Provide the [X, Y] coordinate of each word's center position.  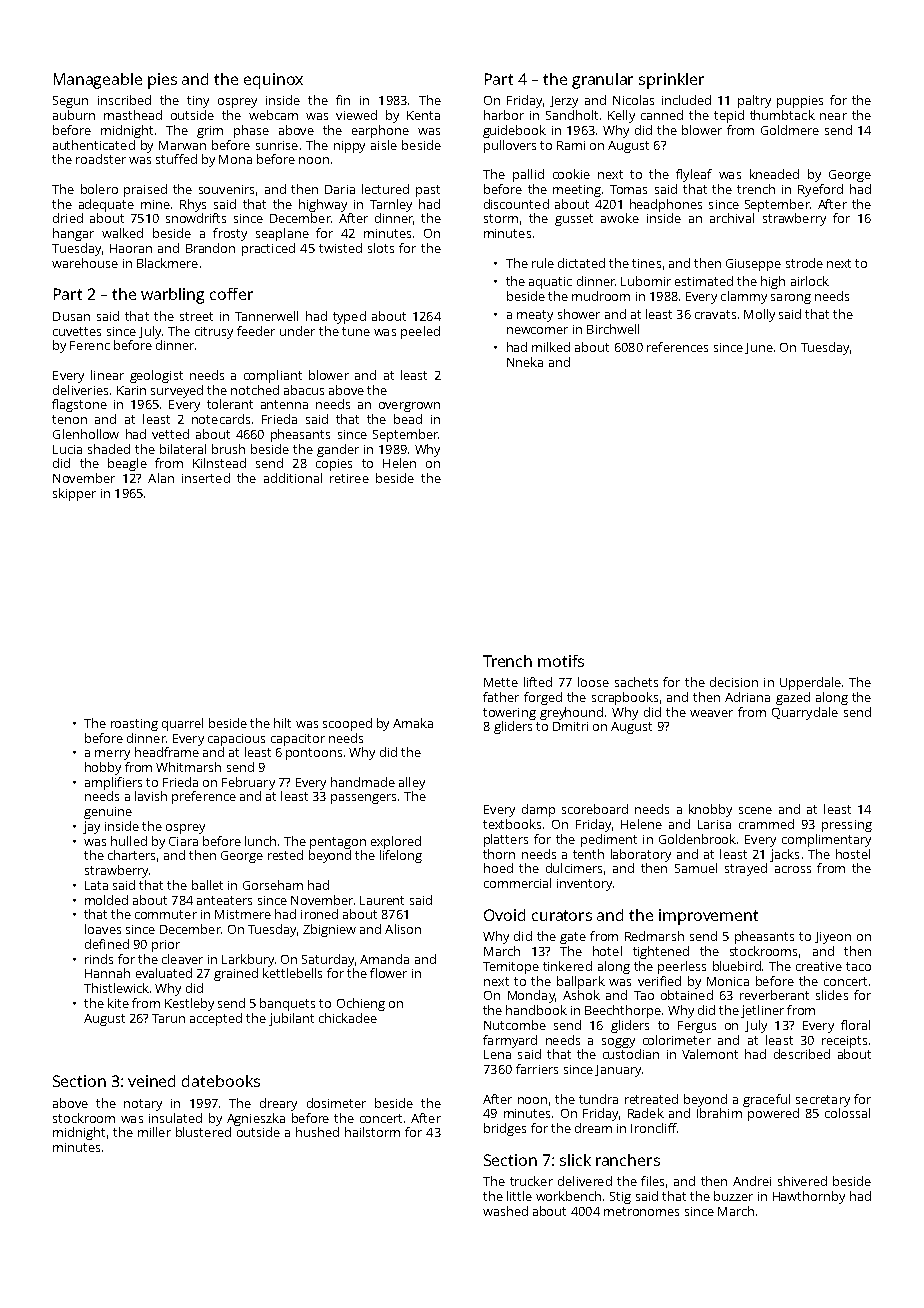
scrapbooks [625, 698]
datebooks [221, 1081]
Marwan [182, 145]
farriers [537, 1069]
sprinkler [671, 81]
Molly [759, 315]
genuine [108, 813]
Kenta [423, 115]
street [196, 316]
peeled [420, 332]
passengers [363, 799]
